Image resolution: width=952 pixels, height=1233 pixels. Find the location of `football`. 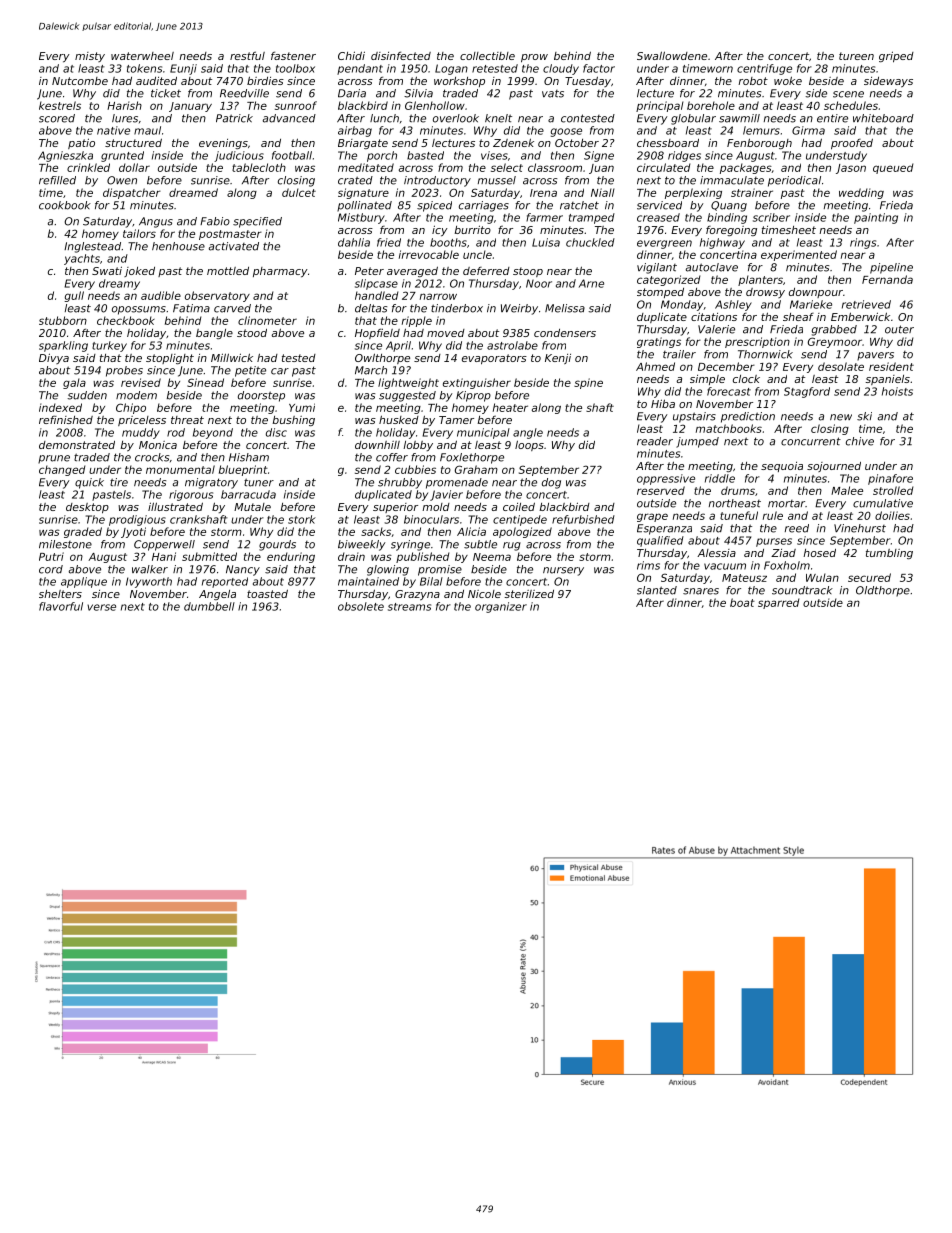

football is located at coordinates (292, 155).
